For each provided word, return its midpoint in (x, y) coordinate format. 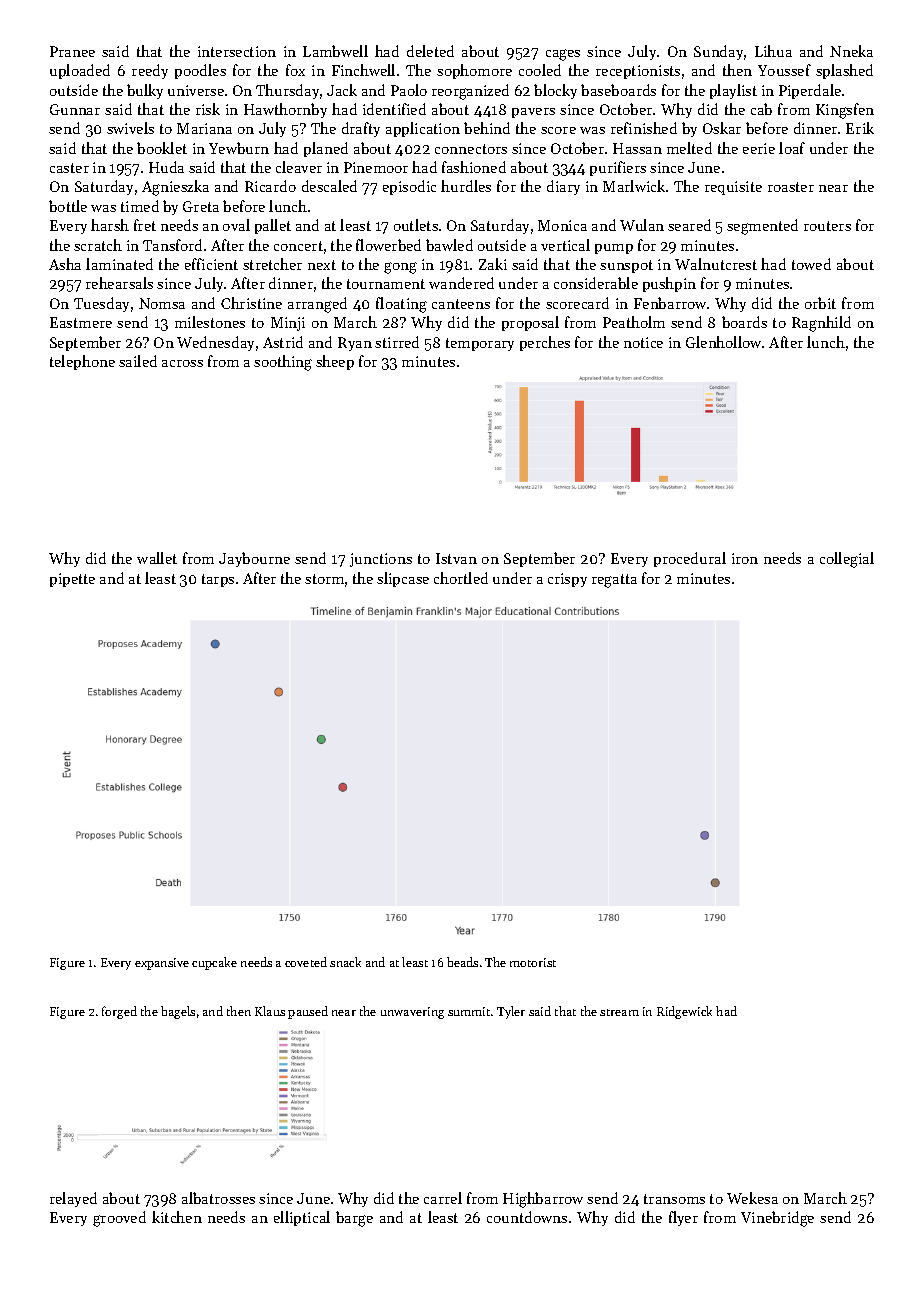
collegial (847, 560)
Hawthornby (285, 110)
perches (545, 343)
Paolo (409, 90)
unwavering (412, 1013)
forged (119, 1012)
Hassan (637, 148)
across (182, 363)
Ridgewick (684, 1012)
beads (462, 962)
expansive (162, 964)
